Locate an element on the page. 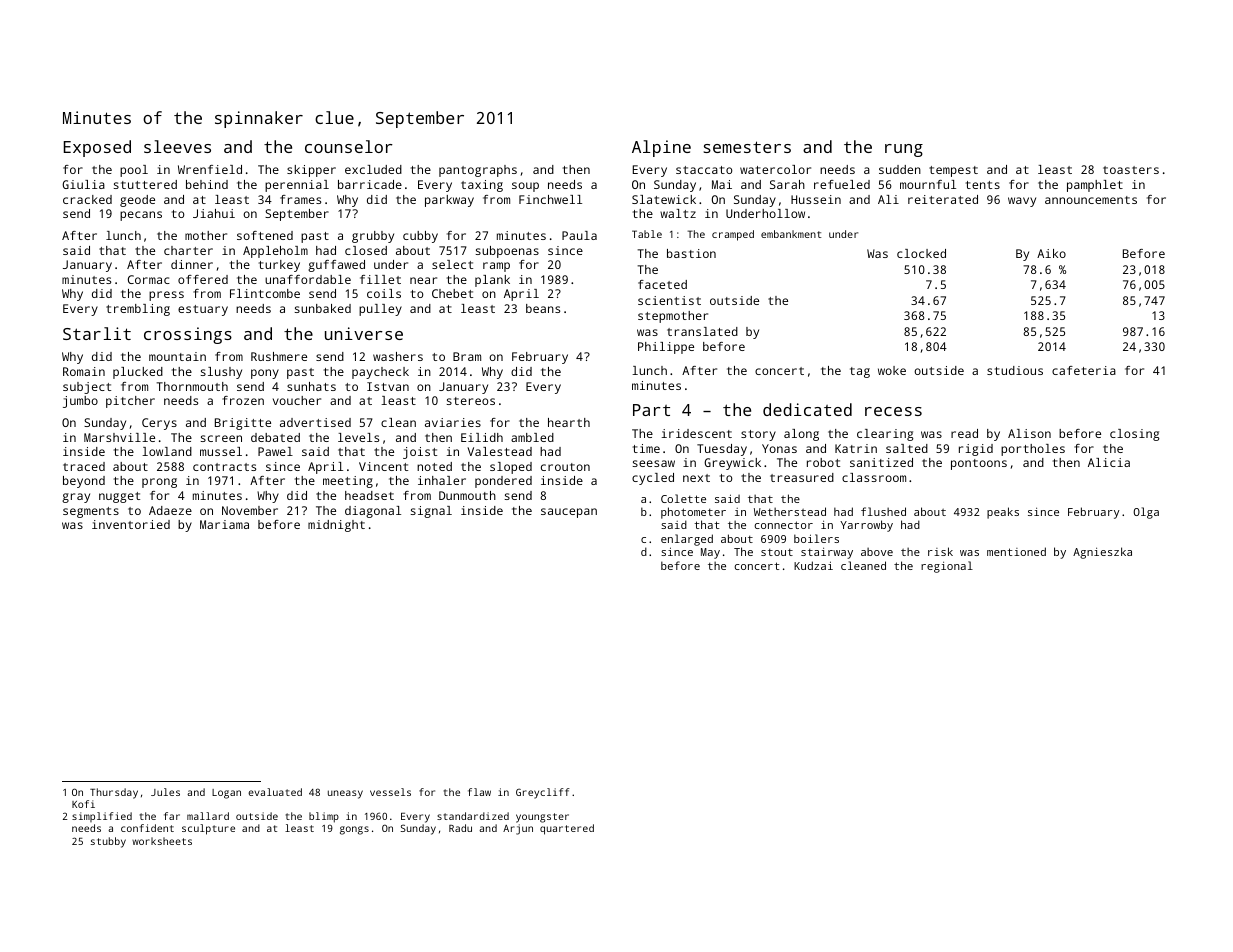 The width and height of the page is (1233, 952). cafeteria is located at coordinates (1084, 370).
